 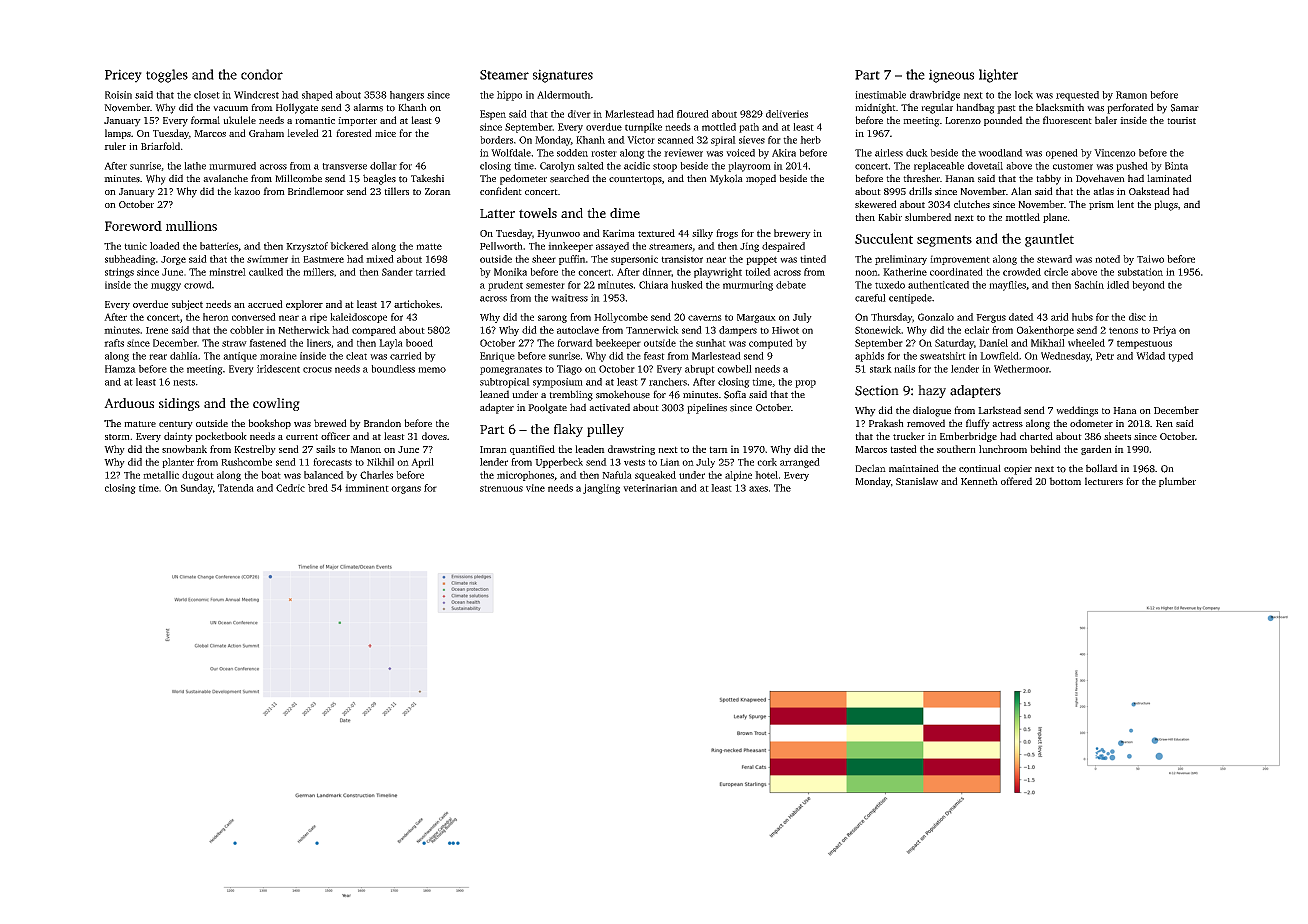 I want to click on plumber, so click(x=1177, y=482).
